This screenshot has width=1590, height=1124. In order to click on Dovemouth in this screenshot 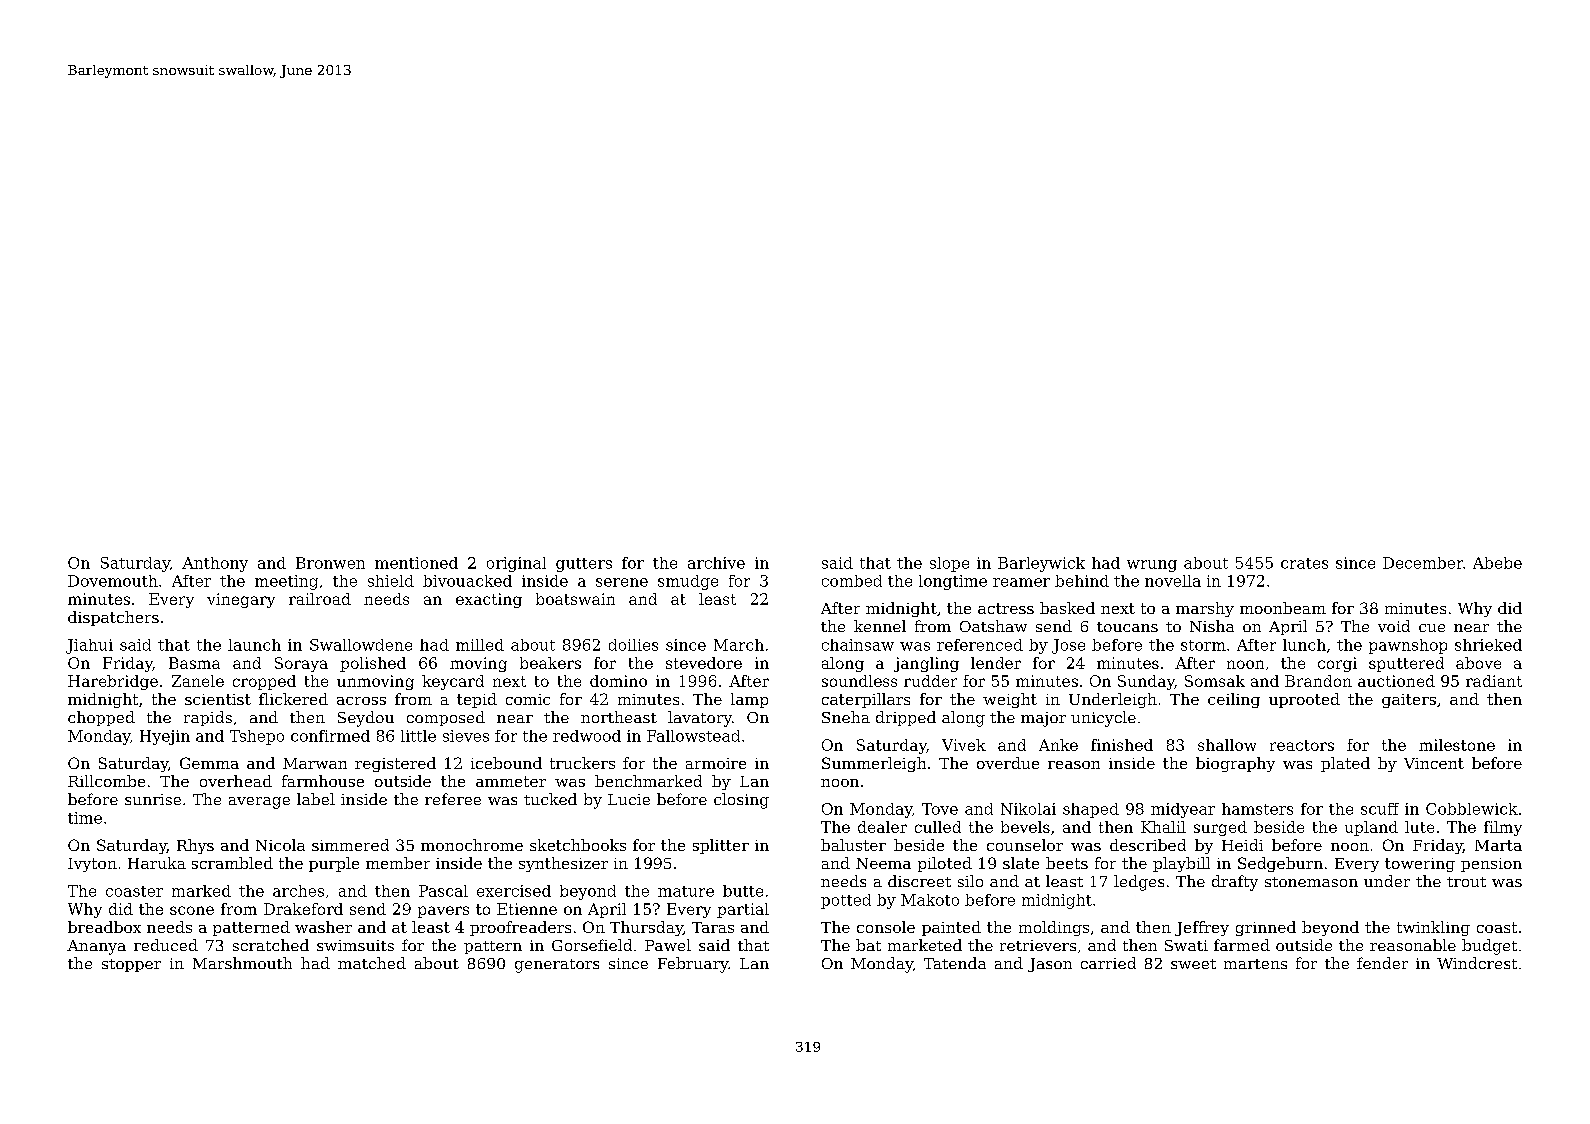, I will do `click(113, 581)`.
